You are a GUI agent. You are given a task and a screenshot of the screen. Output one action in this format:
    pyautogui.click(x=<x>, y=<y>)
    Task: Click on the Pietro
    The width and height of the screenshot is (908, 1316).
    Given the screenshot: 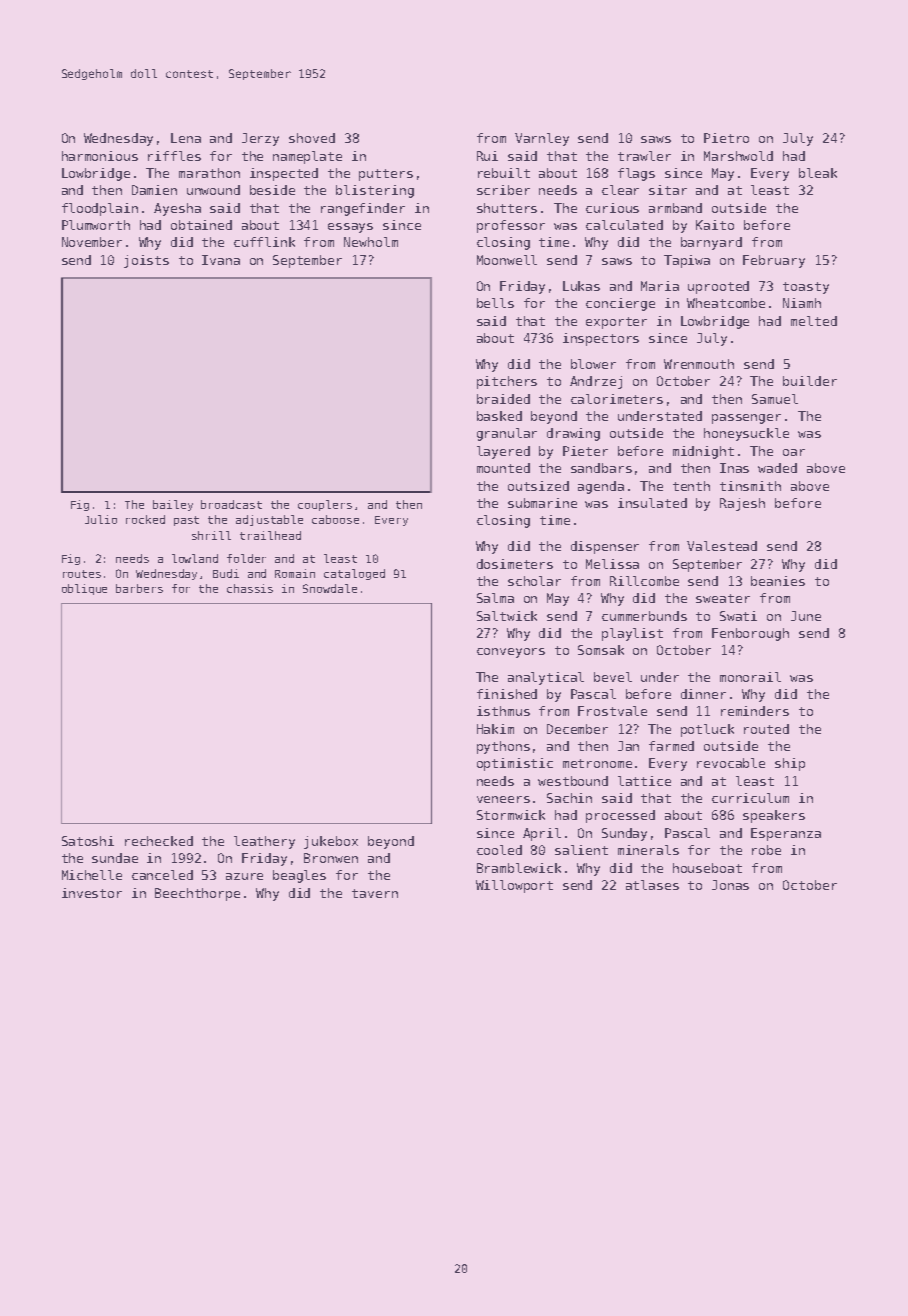 What is the action you would take?
    pyautogui.click(x=726, y=138)
